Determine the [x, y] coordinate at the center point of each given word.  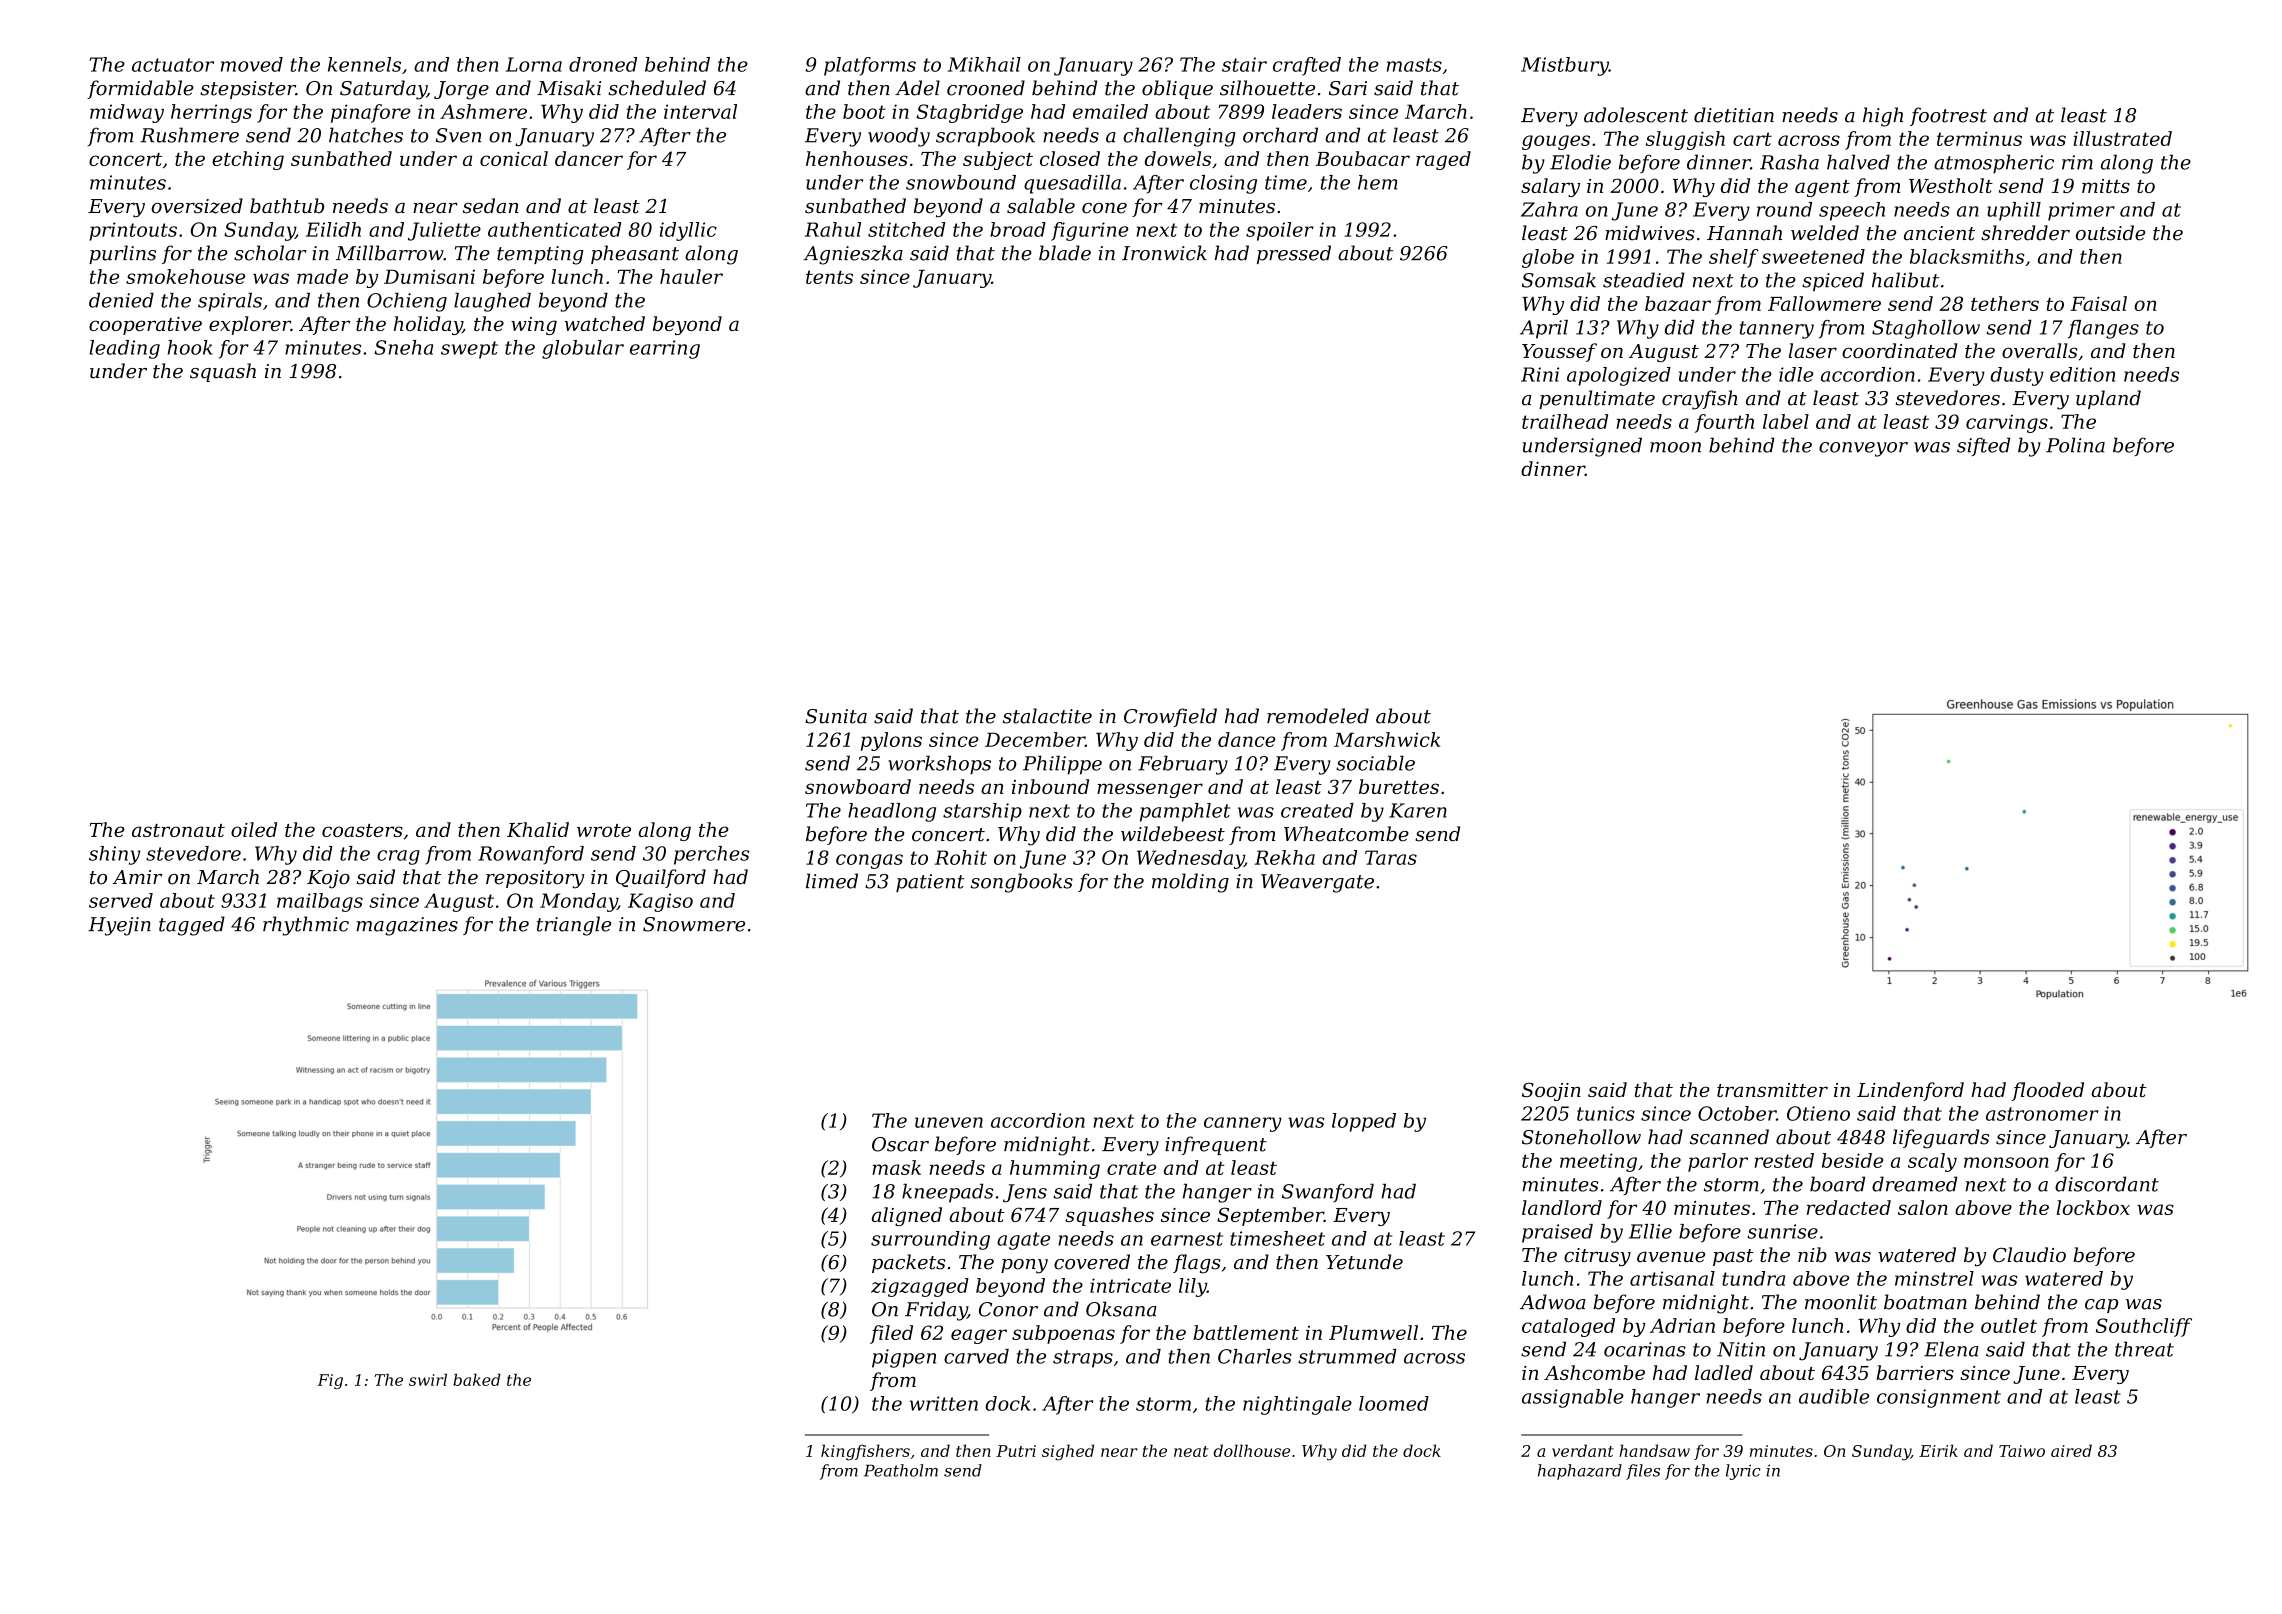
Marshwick [1387, 739]
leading [124, 349]
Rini [1540, 374]
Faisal [2098, 303]
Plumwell [1373, 1332]
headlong [892, 812]
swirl [428, 1380]
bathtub [287, 206]
